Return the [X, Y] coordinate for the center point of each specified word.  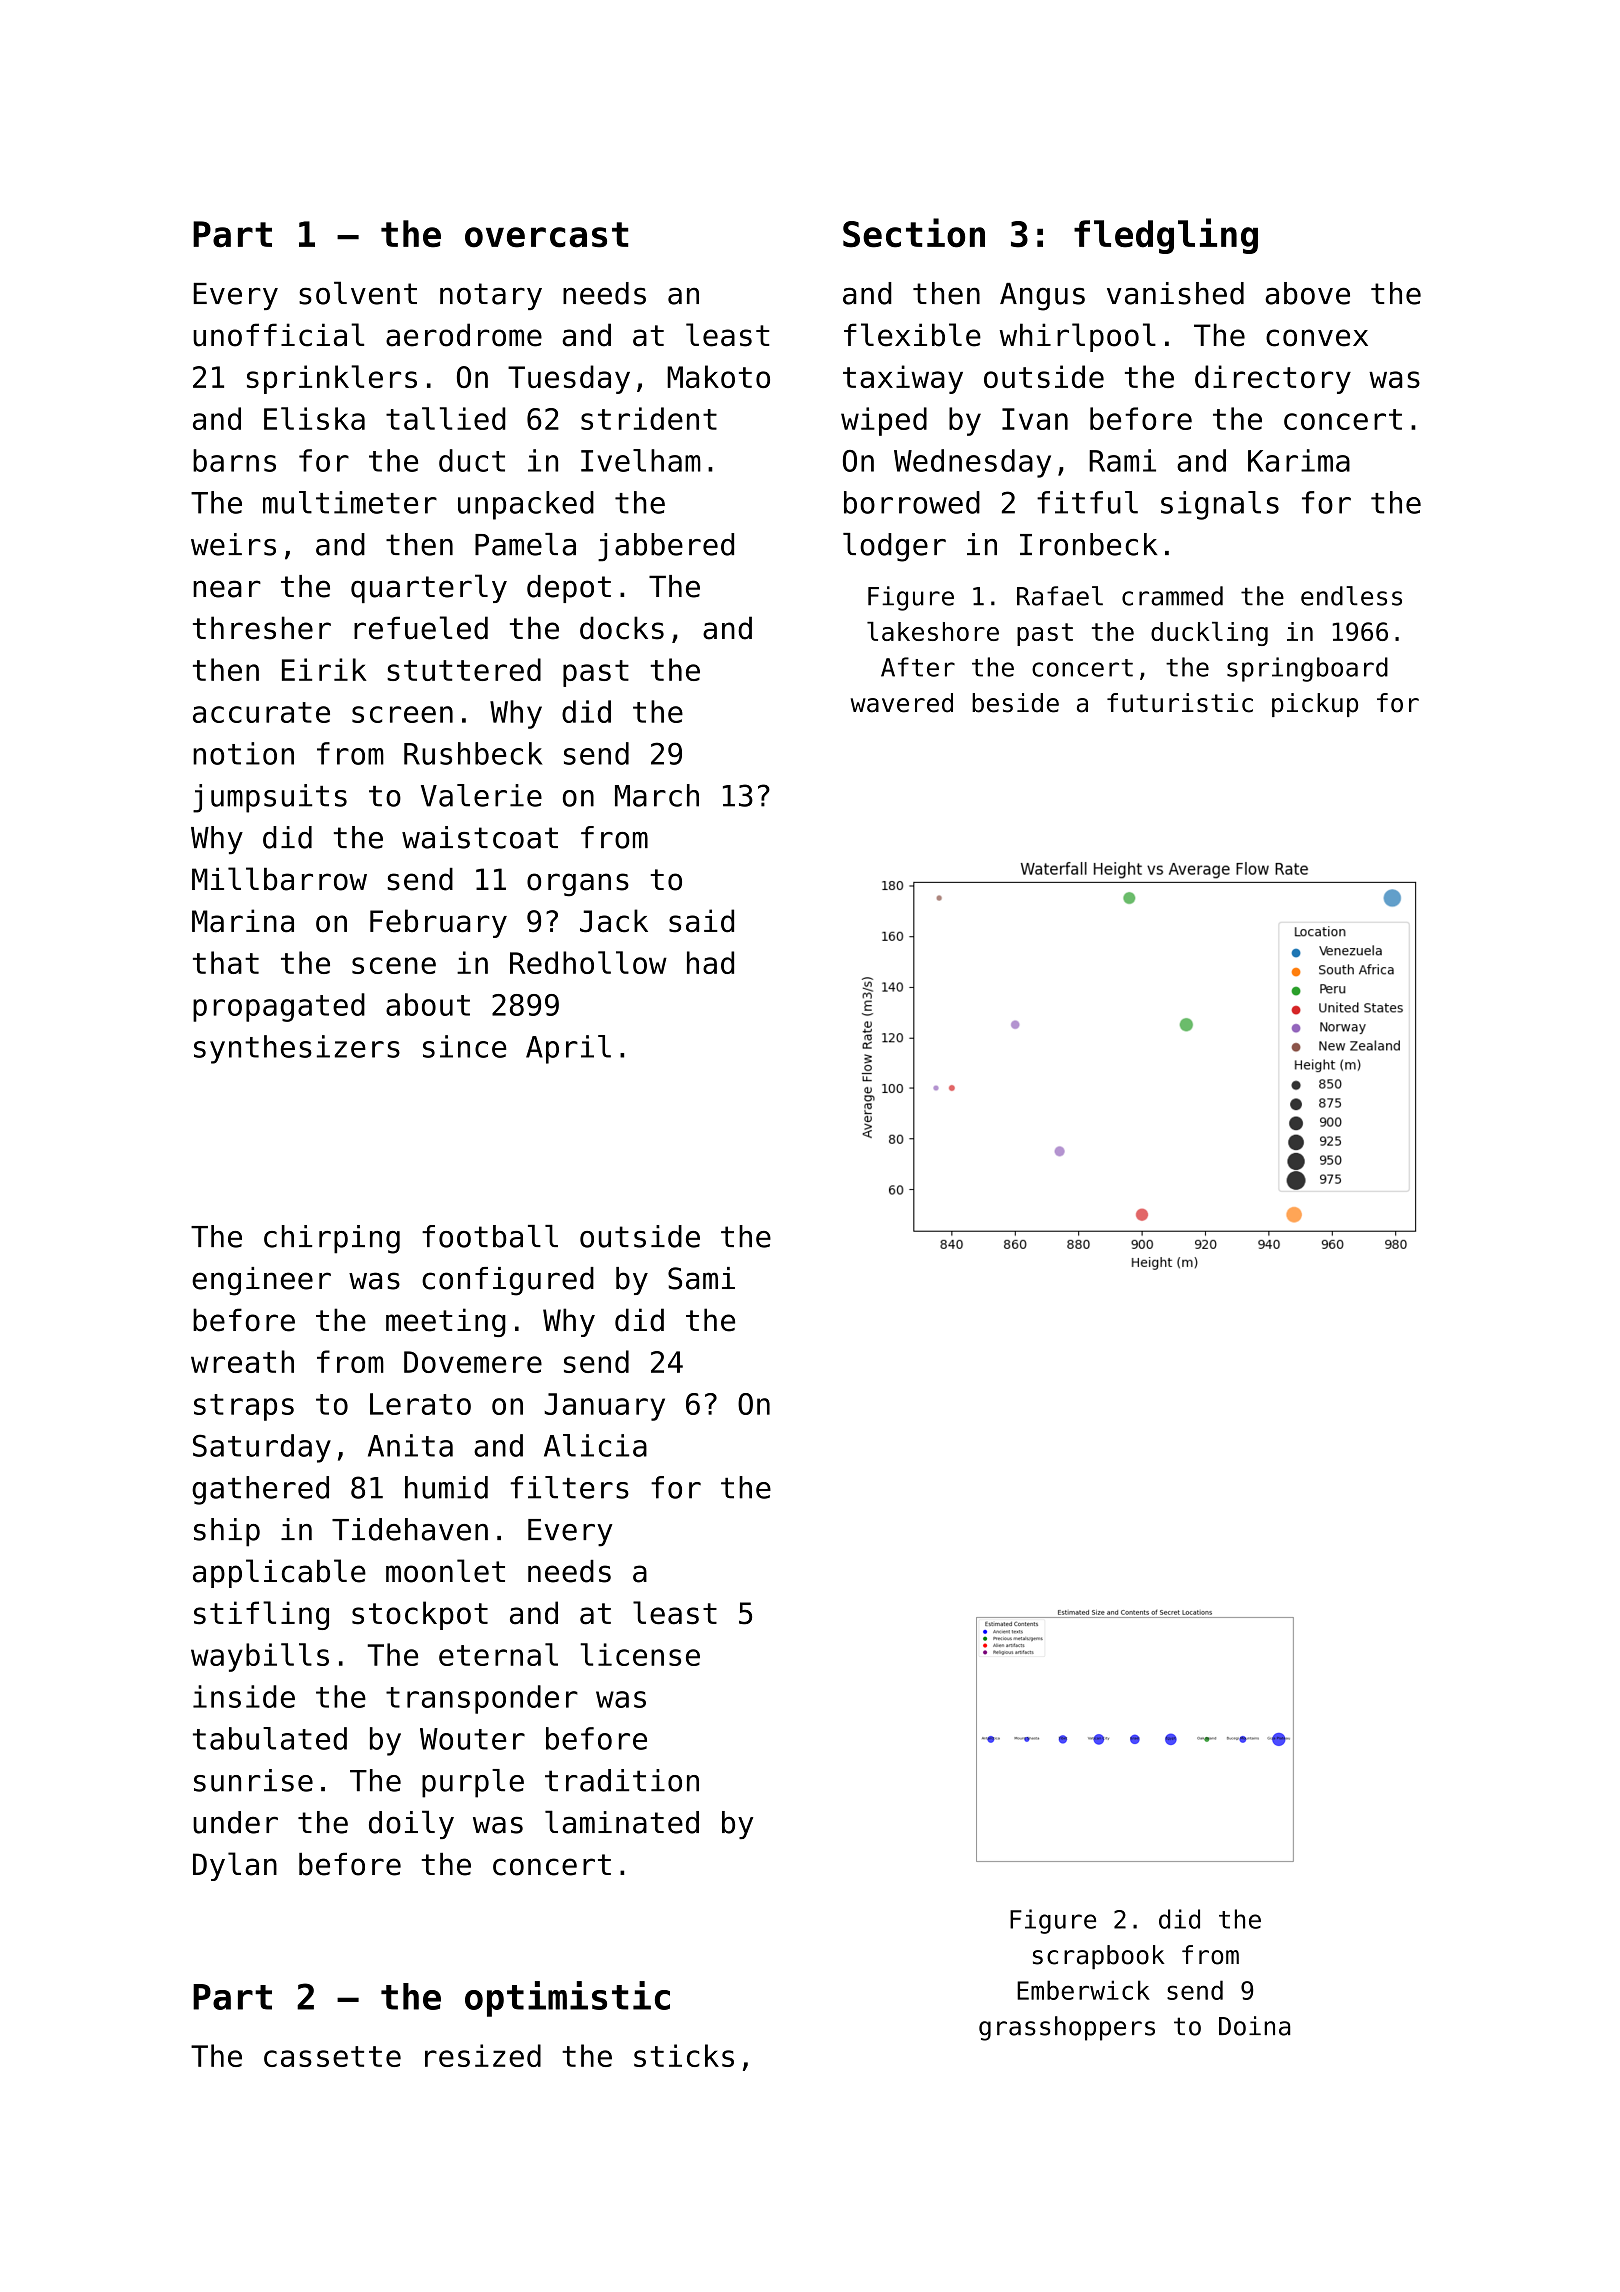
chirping [332, 1239]
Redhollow [588, 962]
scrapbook [1099, 1957]
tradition [622, 1780]
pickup [1315, 705]
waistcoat [480, 837]
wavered [902, 703]
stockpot [420, 1615]
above [1307, 293]
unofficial [278, 335]
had [710, 962]
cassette [332, 2056]
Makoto [718, 376]
